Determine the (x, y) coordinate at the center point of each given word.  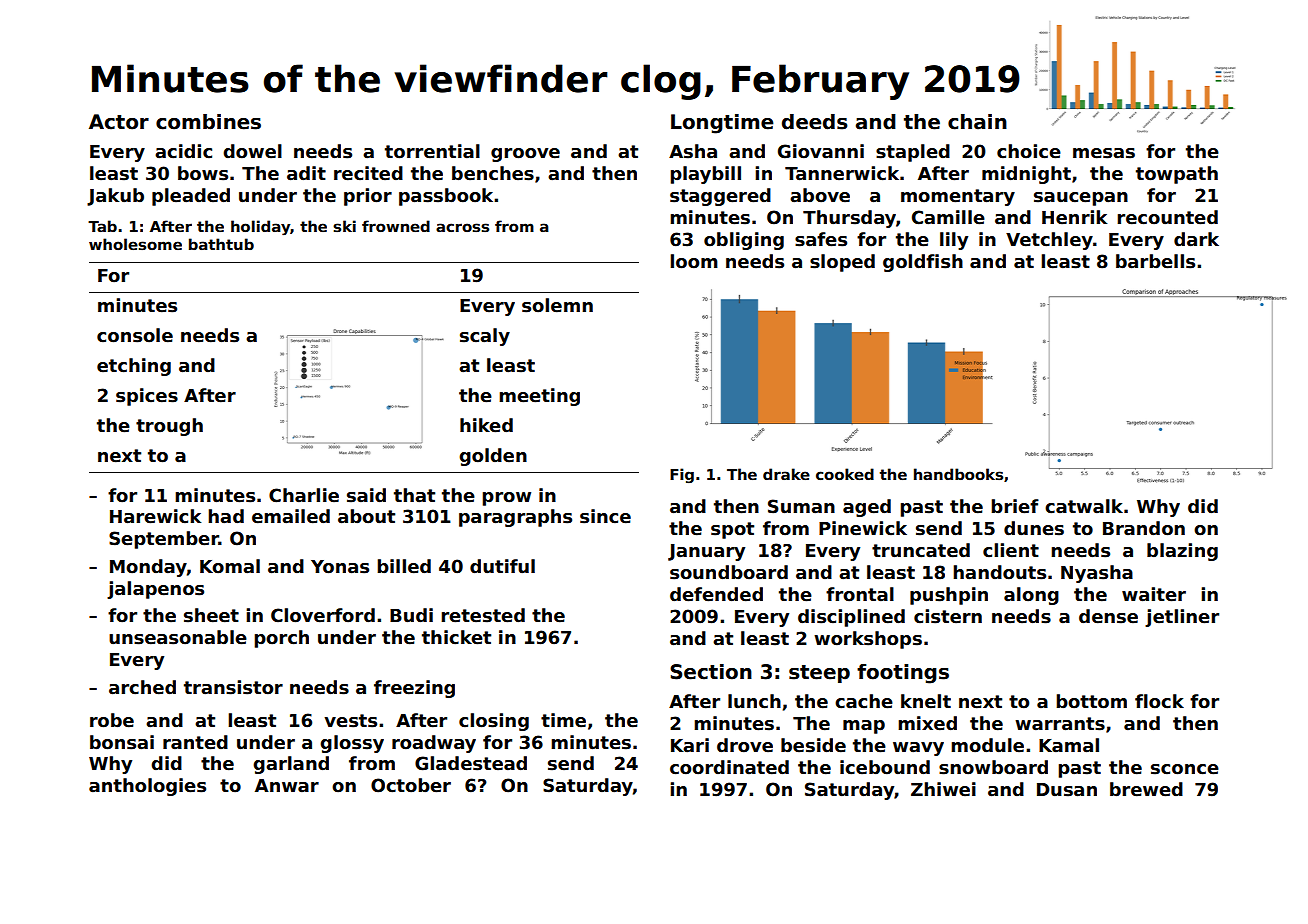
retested (483, 615)
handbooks (958, 474)
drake (786, 474)
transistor (233, 687)
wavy (918, 749)
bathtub (221, 244)
